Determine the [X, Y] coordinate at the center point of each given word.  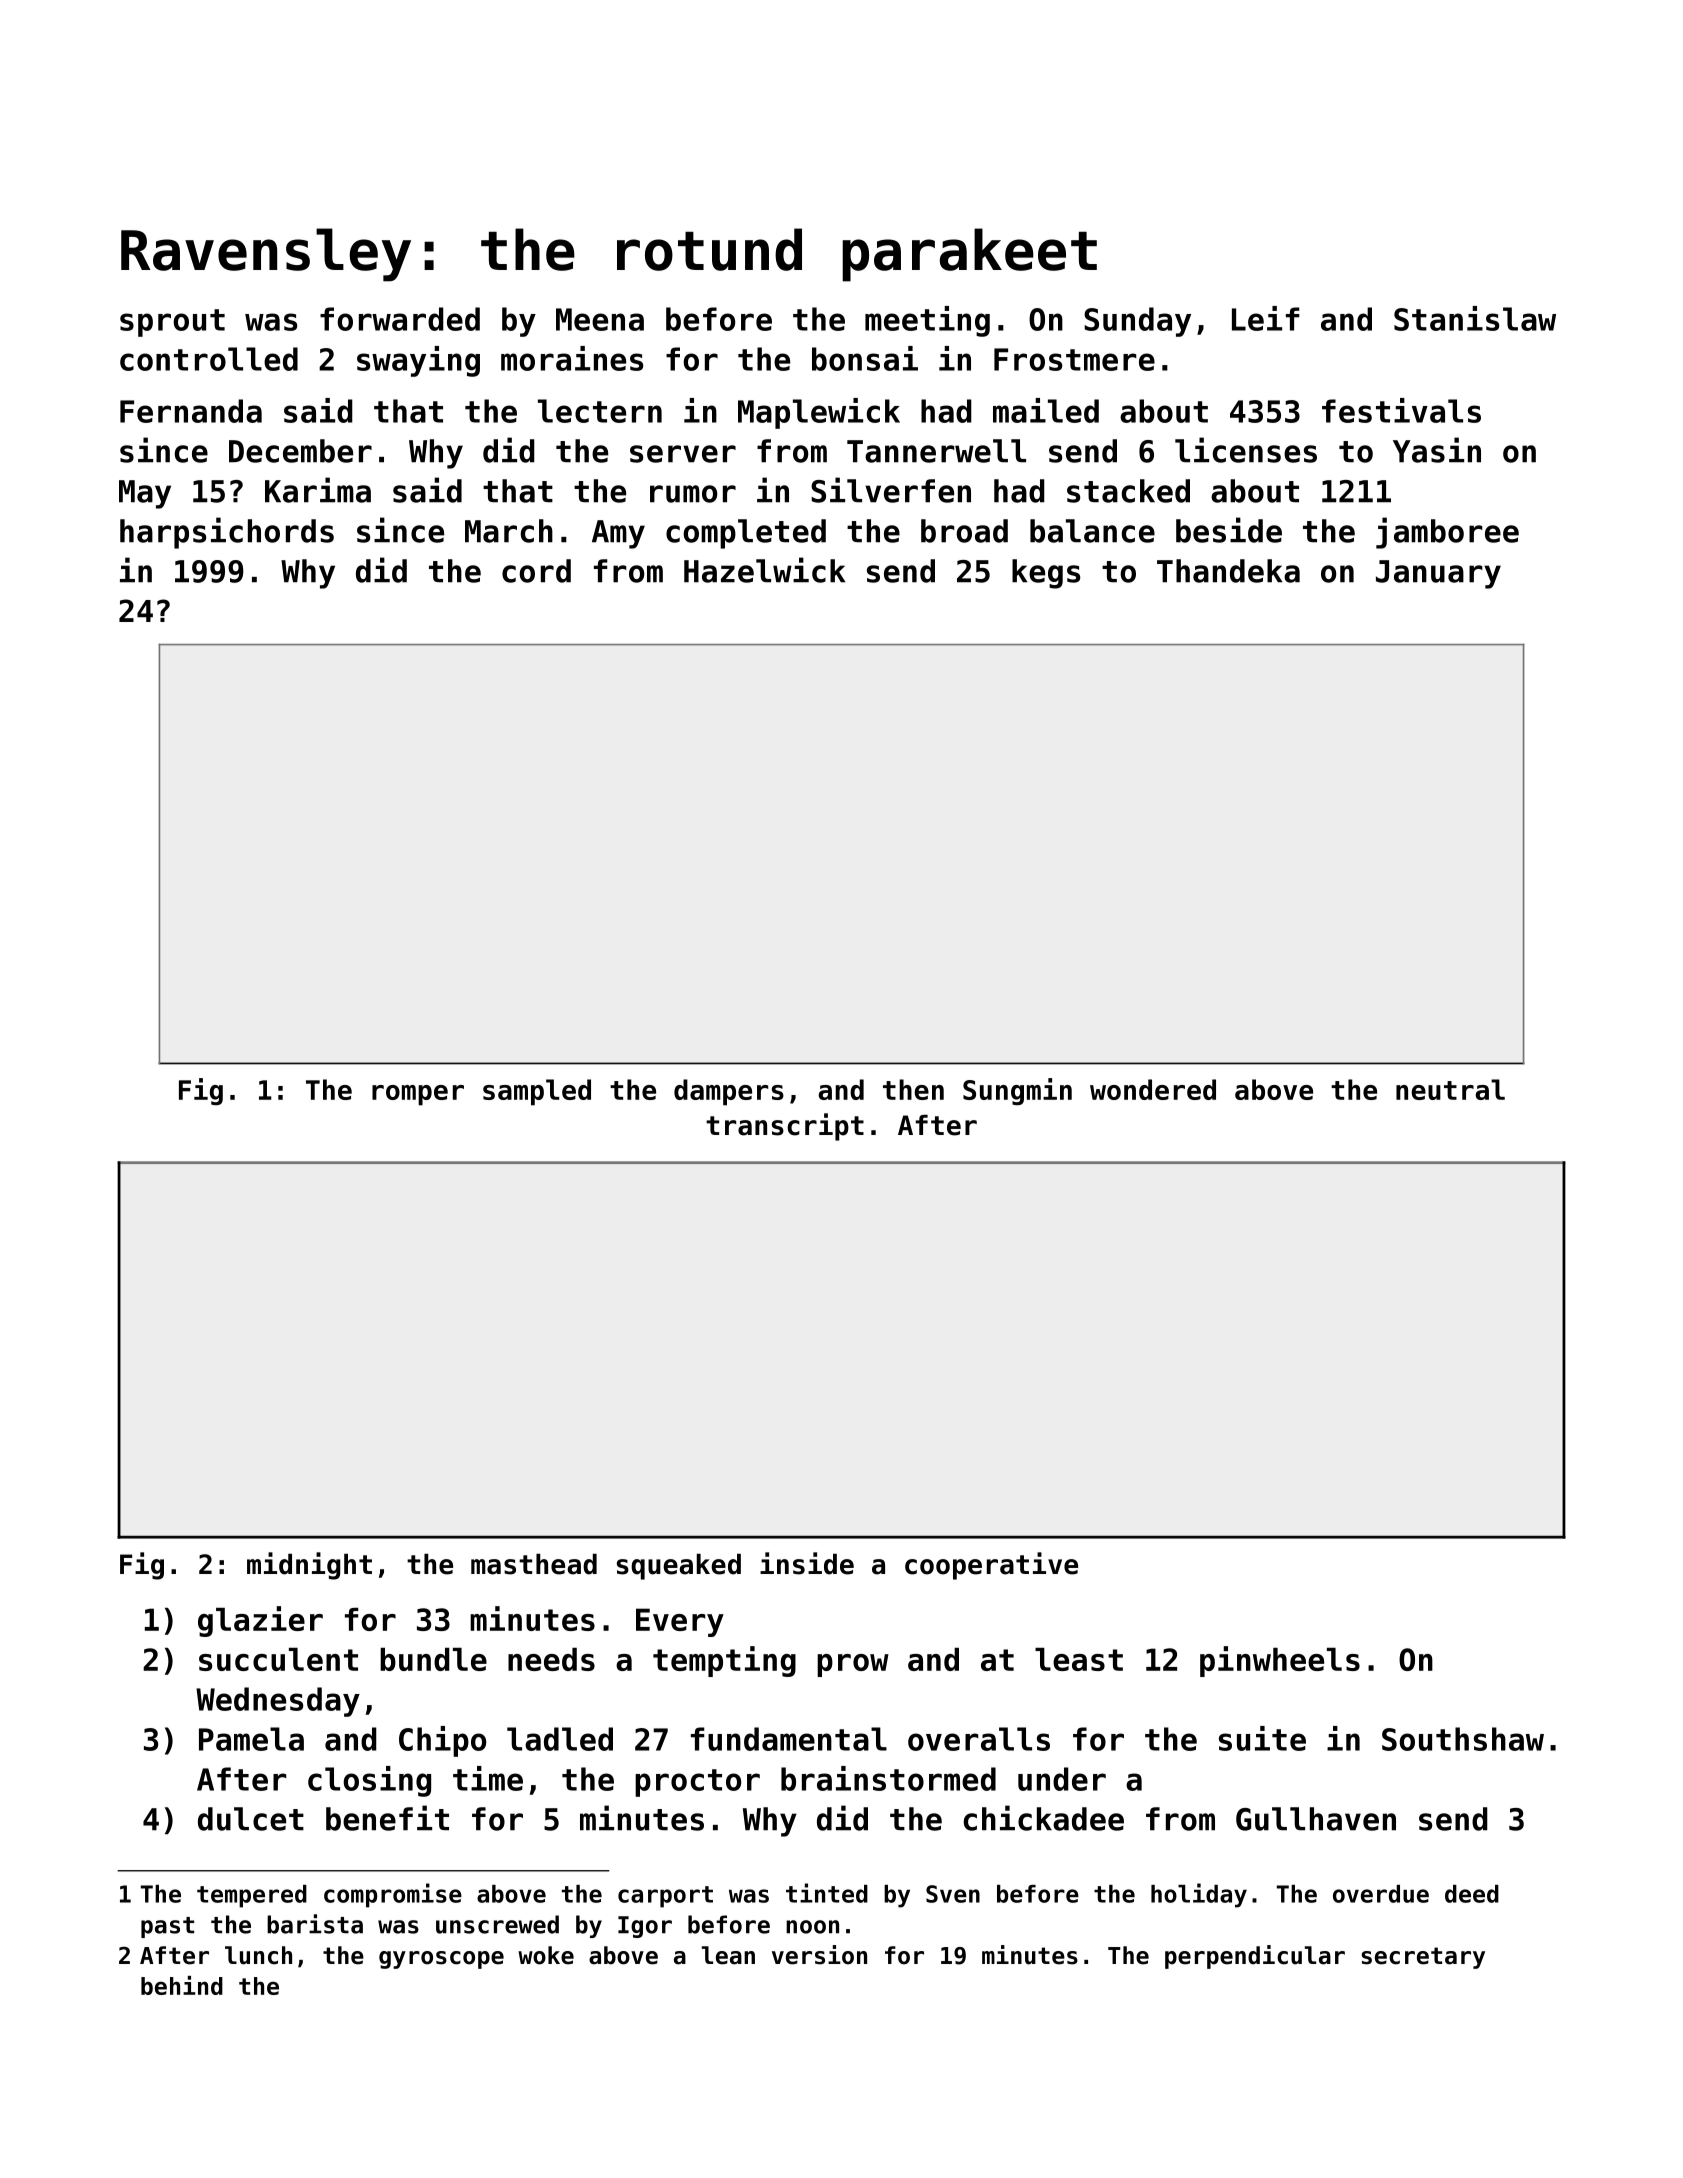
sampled [537, 1092]
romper [418, 1095]
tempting [724, 1661]
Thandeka [1228, 571]
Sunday [1137, 322]
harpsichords [227, 533]
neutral [1450, 1089]
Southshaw [1463, 1739]
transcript [785, 1127]
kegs [1046, 574]
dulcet [251, 1819]
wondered [1153, 1089]
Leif [1266, 318]
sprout [172, 323]
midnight [309, 1566]
